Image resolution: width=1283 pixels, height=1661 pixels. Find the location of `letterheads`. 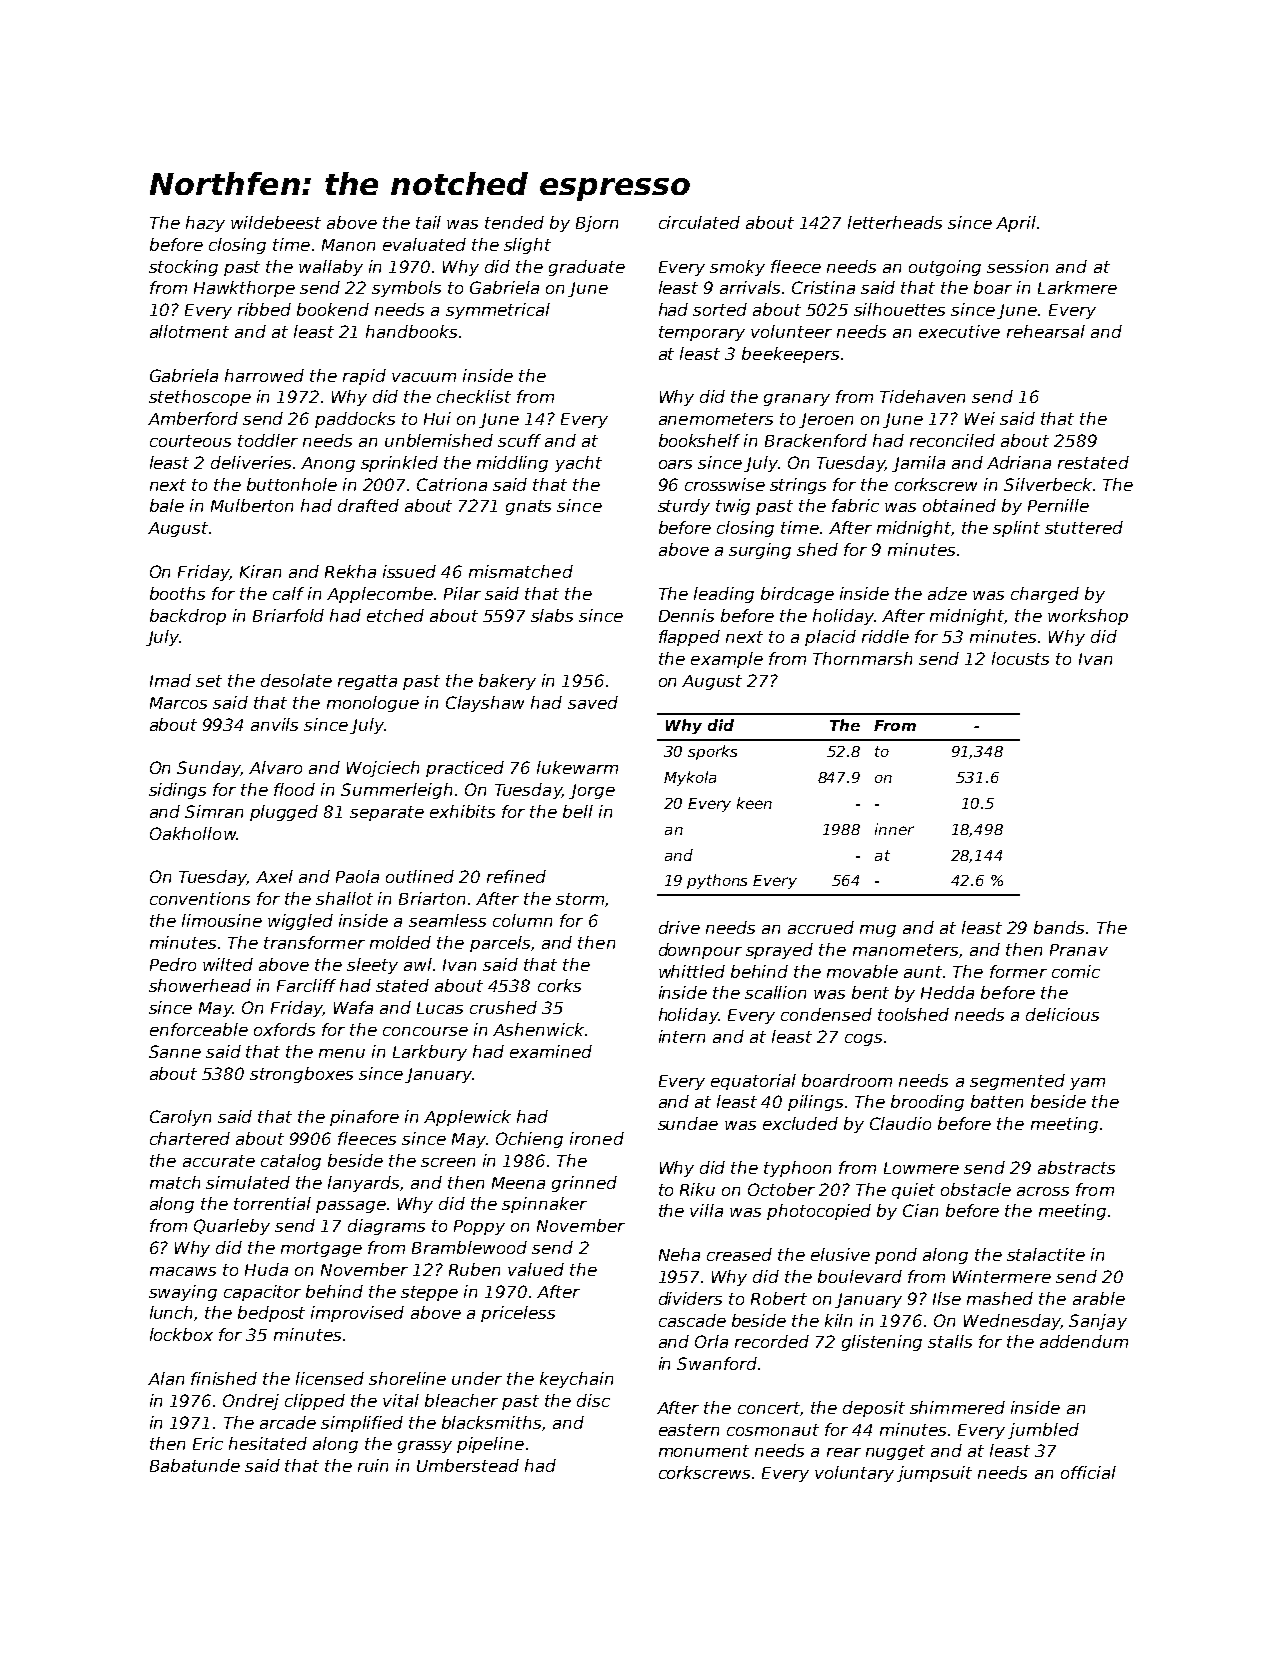

letterheads is located at coordinates (895, 222).
